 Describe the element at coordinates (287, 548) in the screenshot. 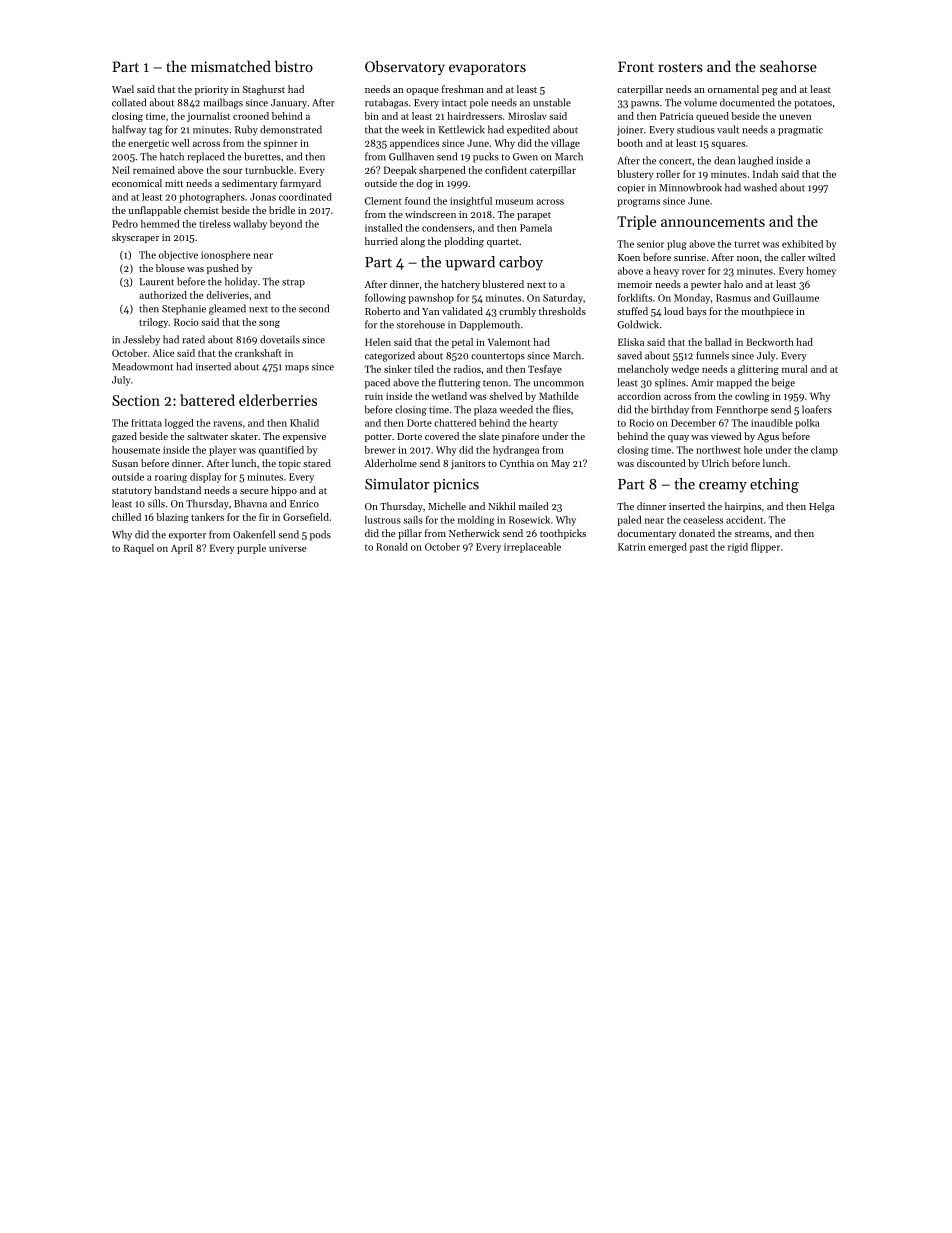

I see `universe` at that location.
